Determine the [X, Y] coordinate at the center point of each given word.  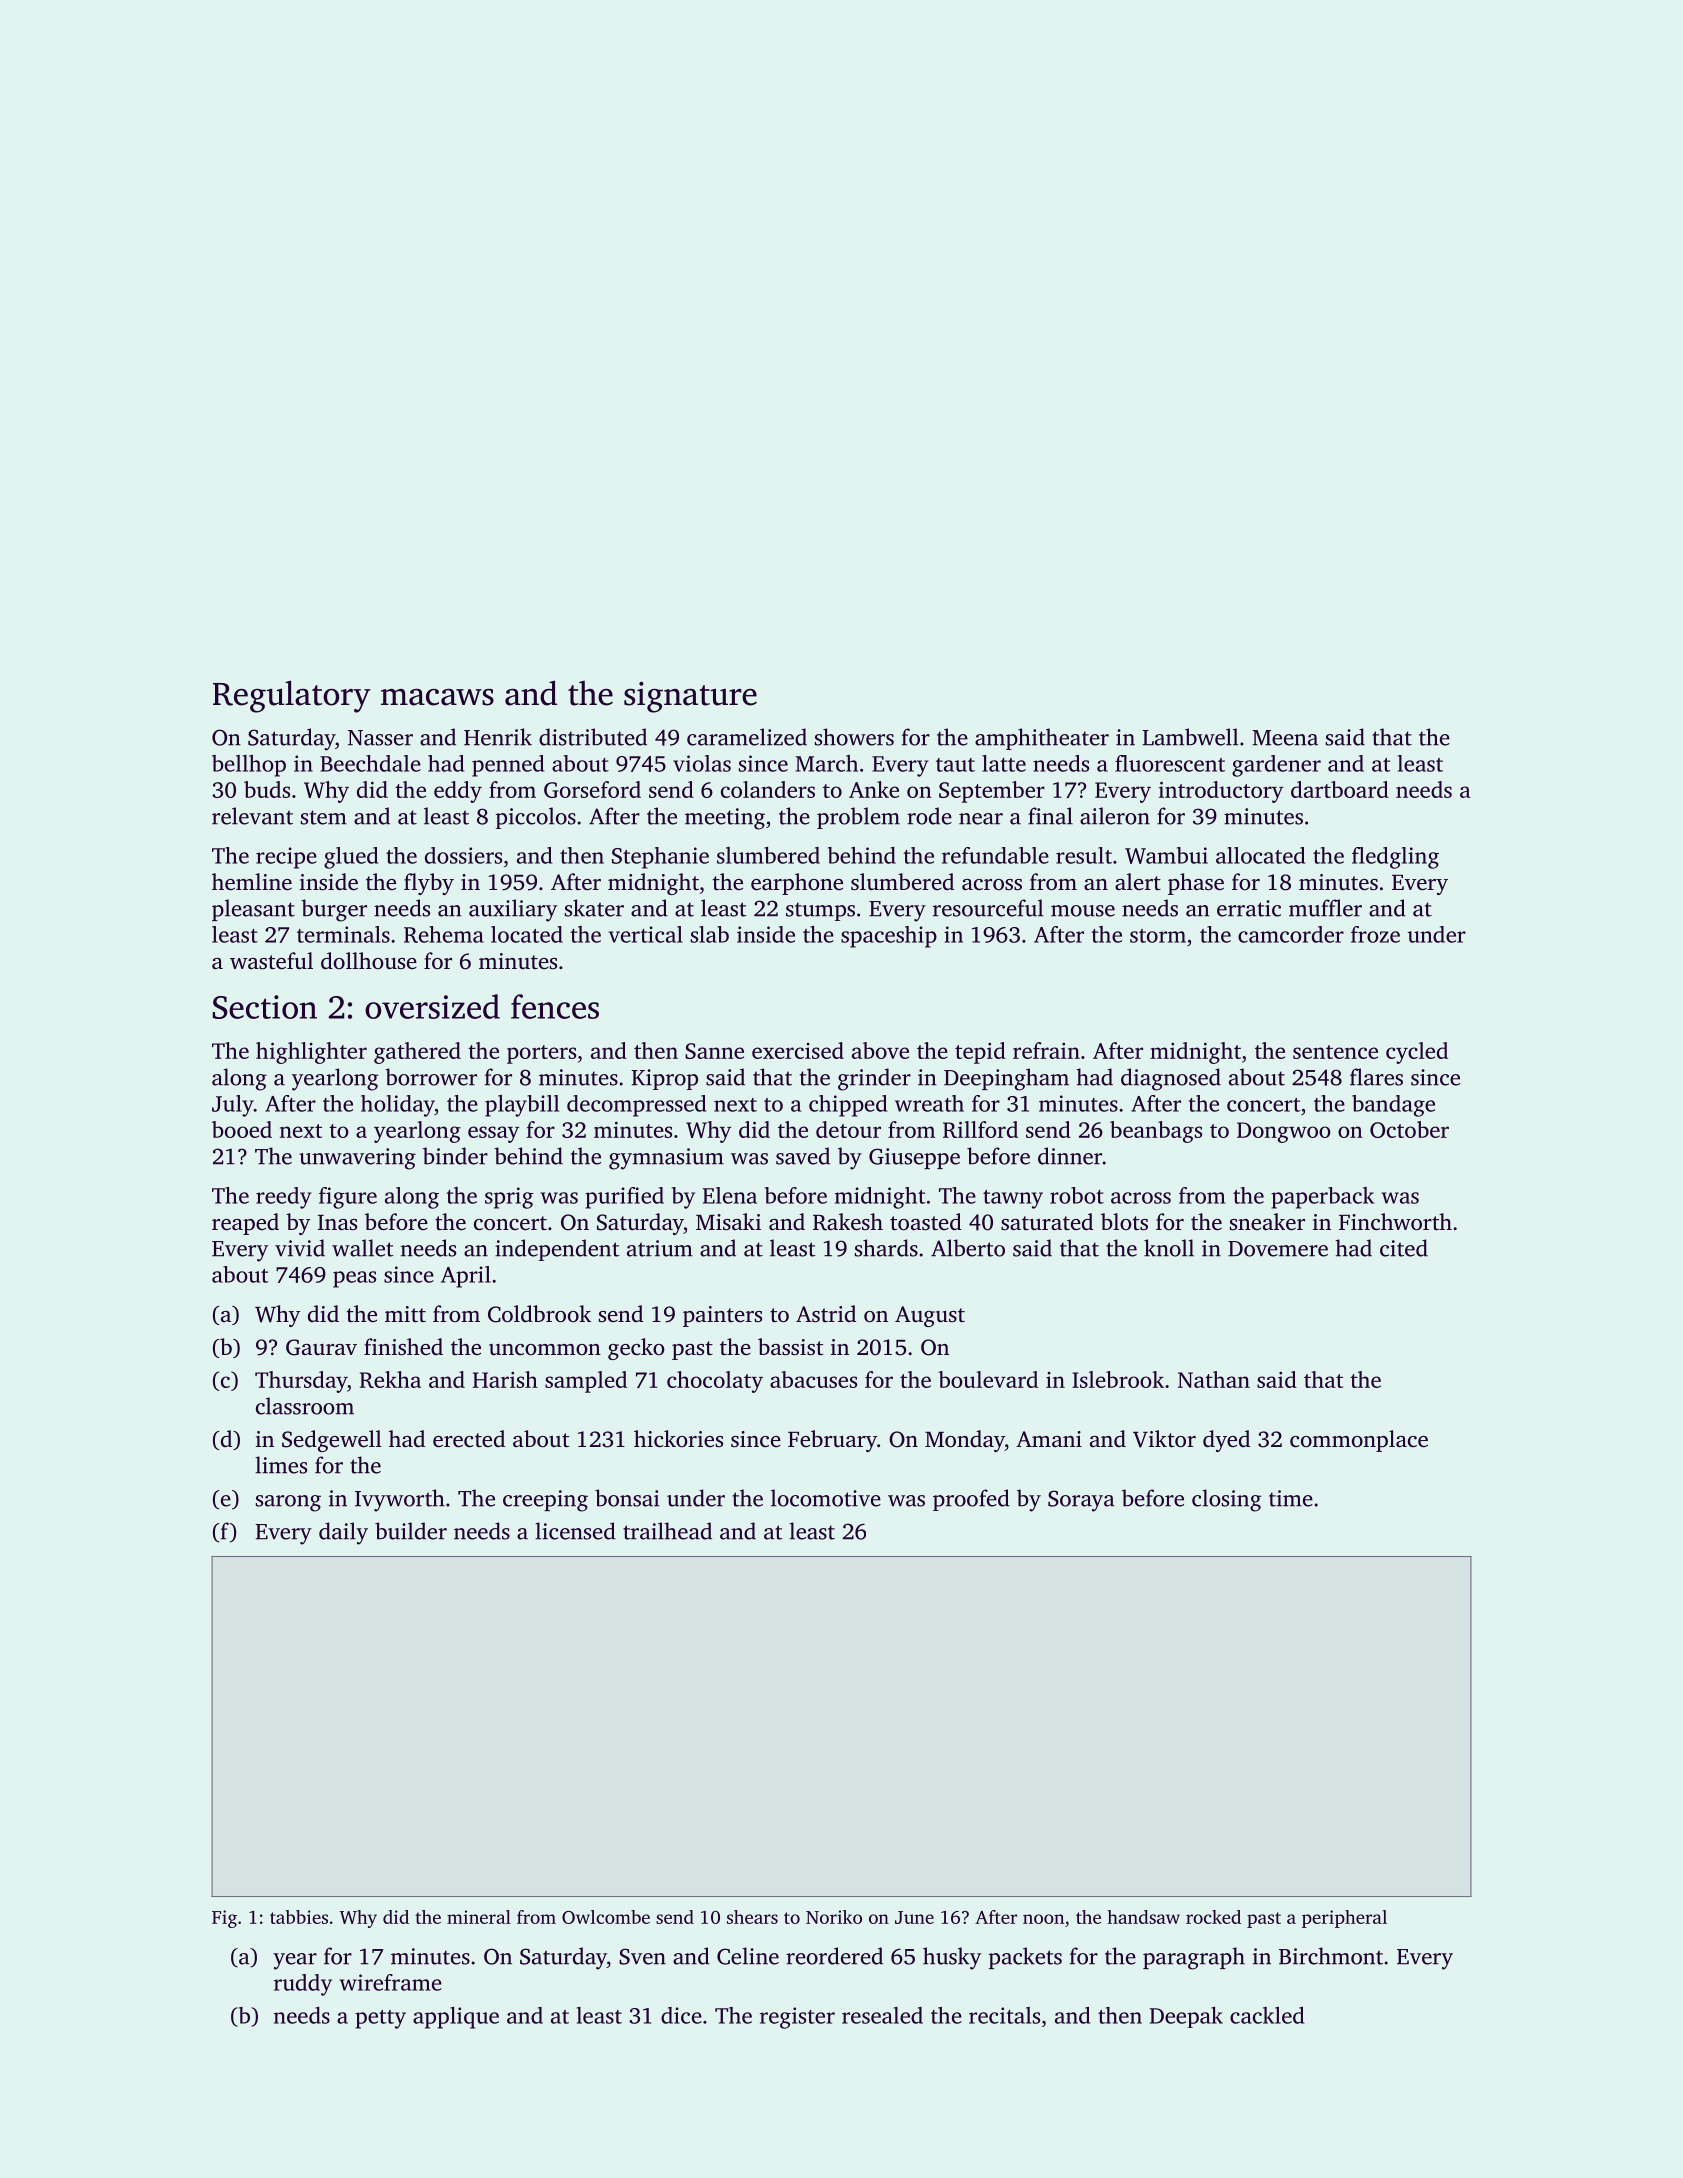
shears [752, 1917]
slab [710, 934]
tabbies [299, 1917]
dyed [1226, 1441]
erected [469, 1439]
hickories [678, 1439]
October [1409, 1129]
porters [541, 1054]
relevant [252, 816]
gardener [1276, 766]
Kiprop [664, 1079]
